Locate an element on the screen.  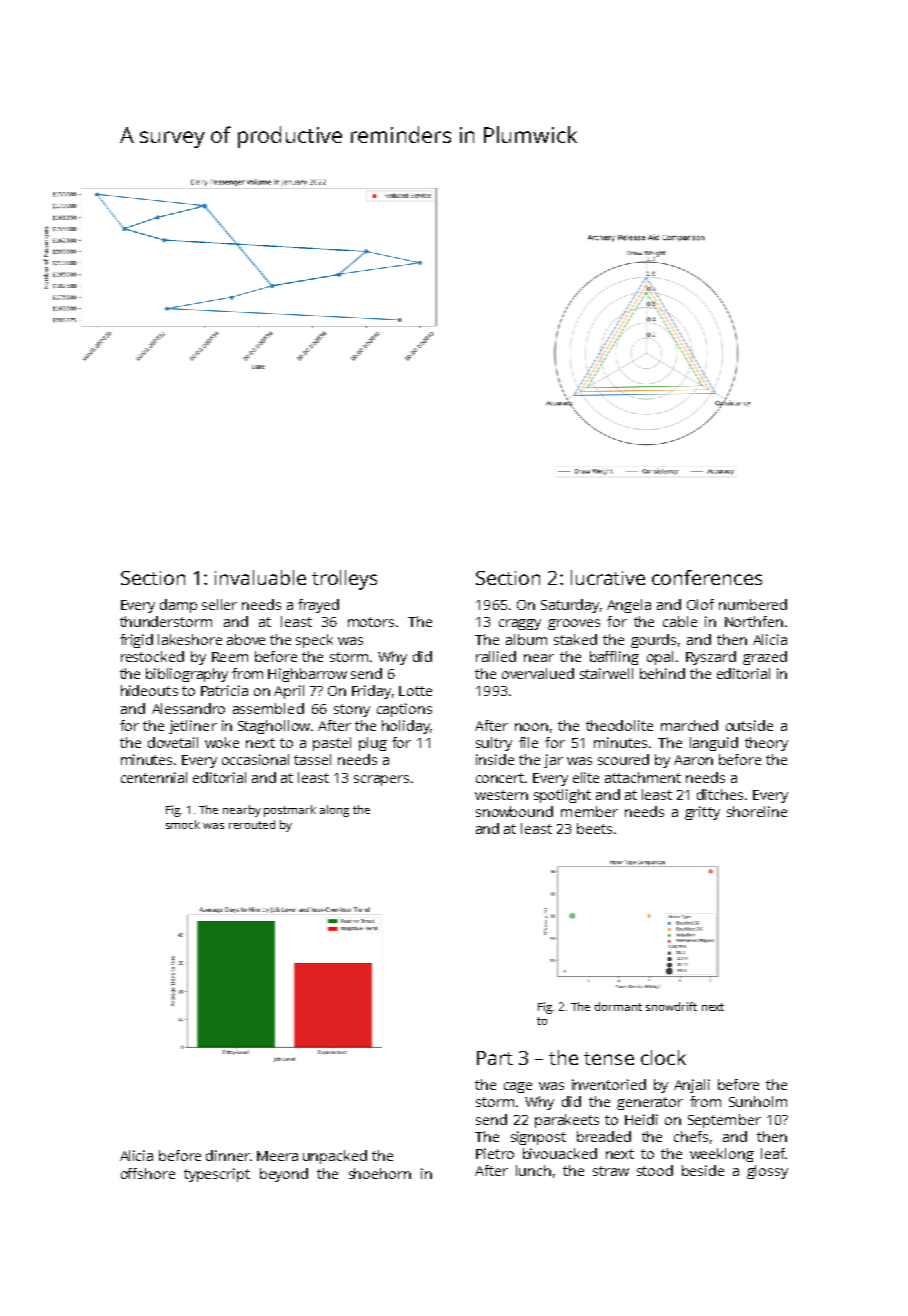
snowdrift is located at coordinates (671, 1006).
